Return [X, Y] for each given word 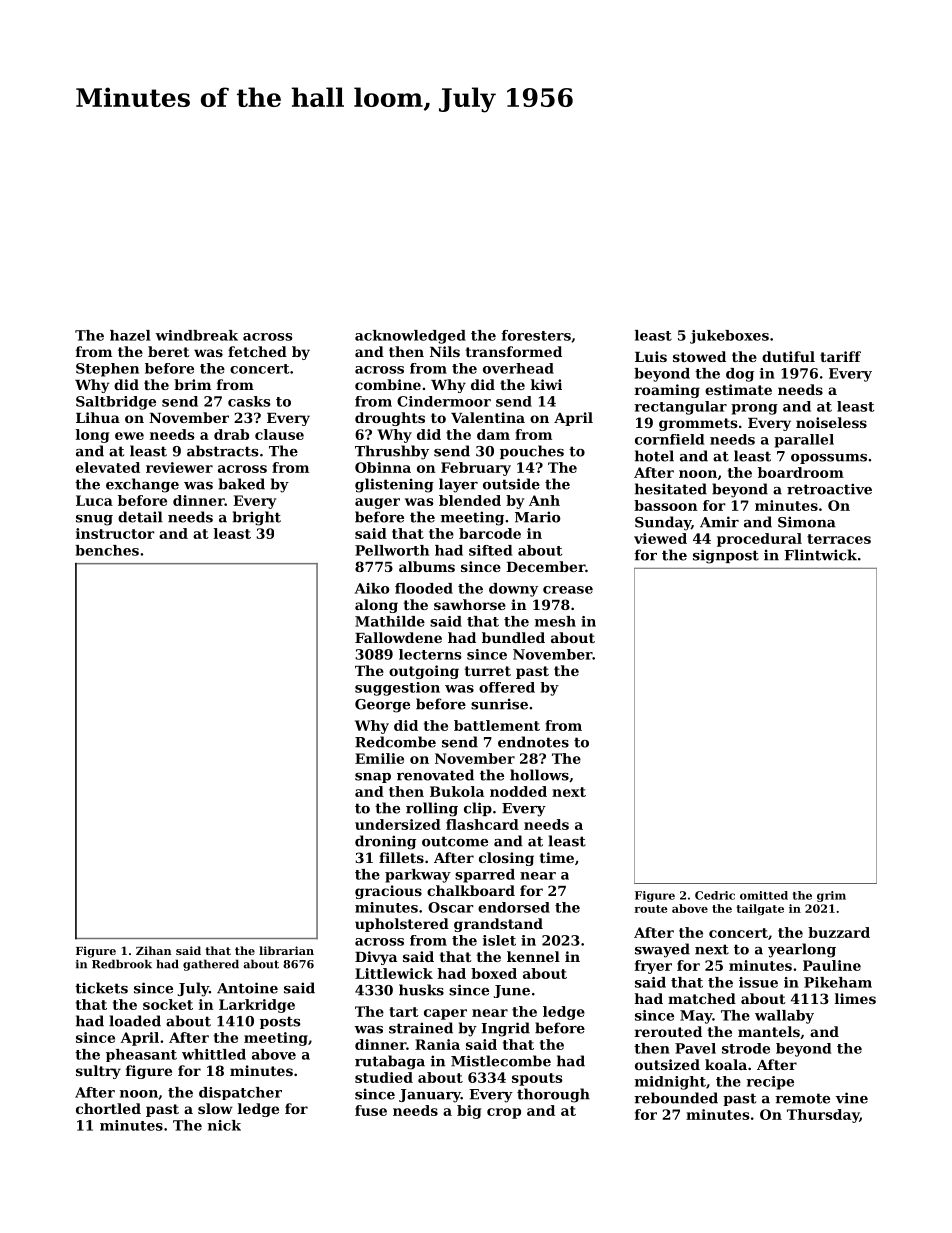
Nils [445, 351]
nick [224, 1125]
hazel [130, 335]
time [557, 857]
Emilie [379, 758]
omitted [764, 895]
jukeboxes [729, 337]
